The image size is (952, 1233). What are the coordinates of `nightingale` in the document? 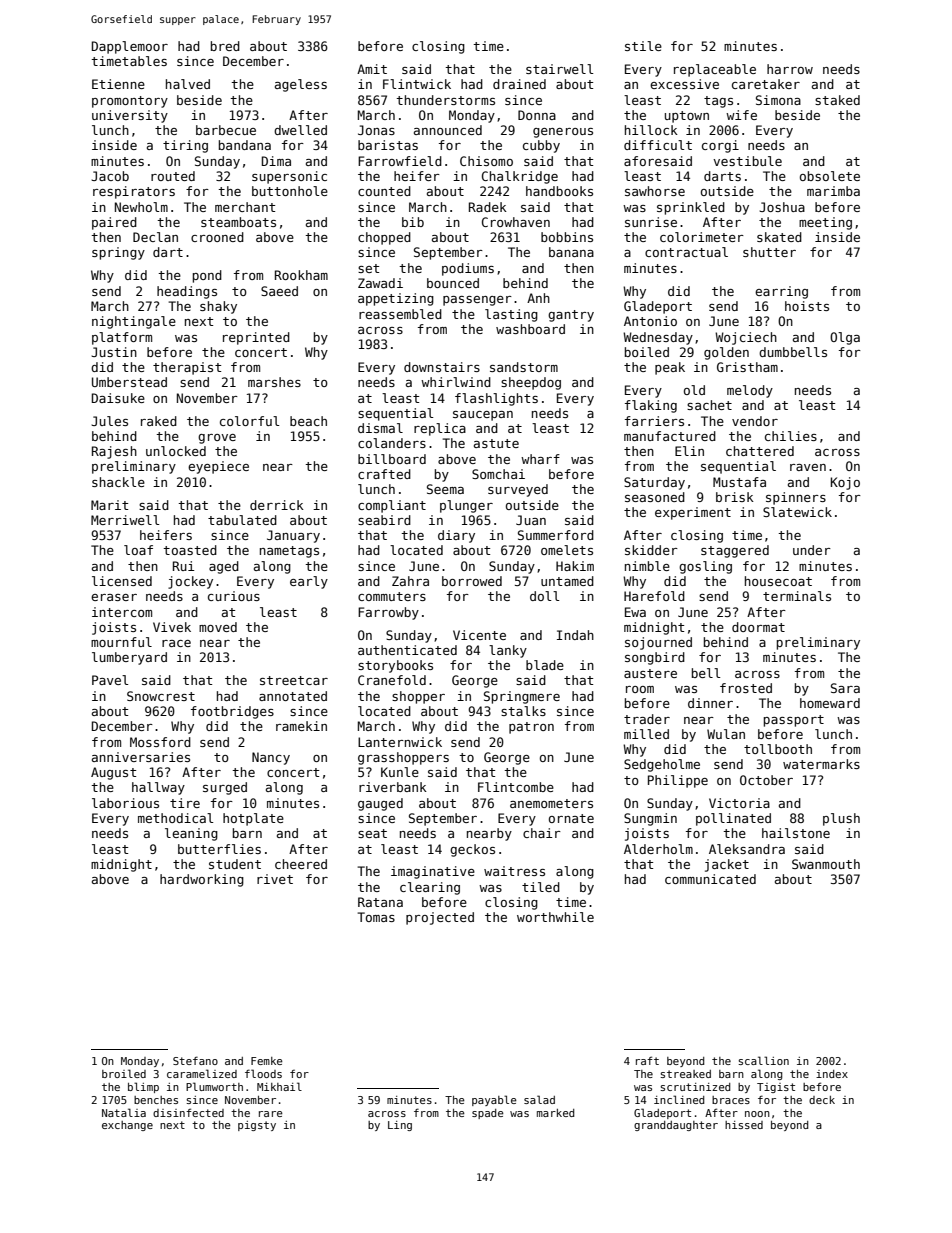 It's located at (134, 322).
